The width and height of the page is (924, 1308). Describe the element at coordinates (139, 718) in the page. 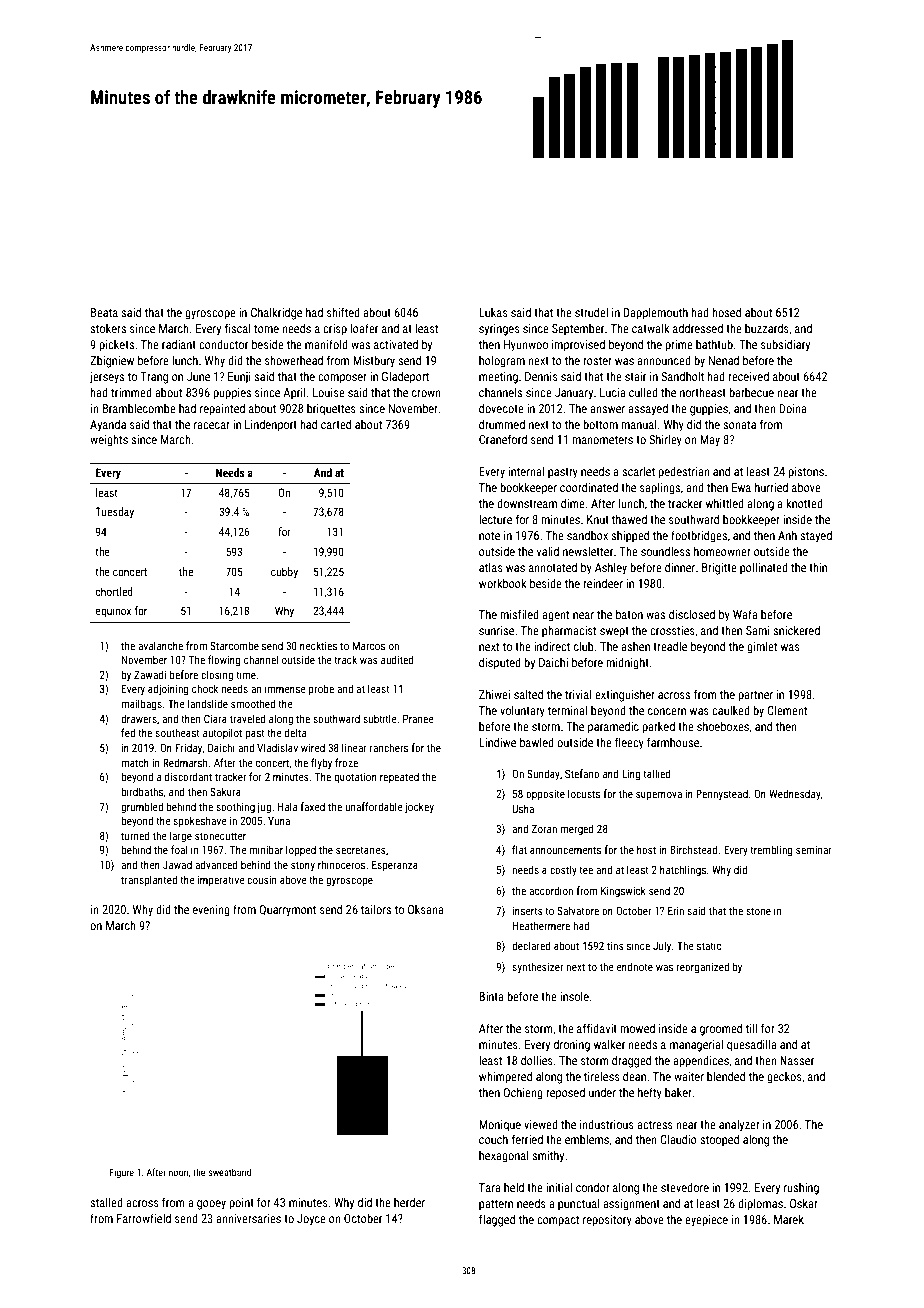

I see `drawers` at that location.
